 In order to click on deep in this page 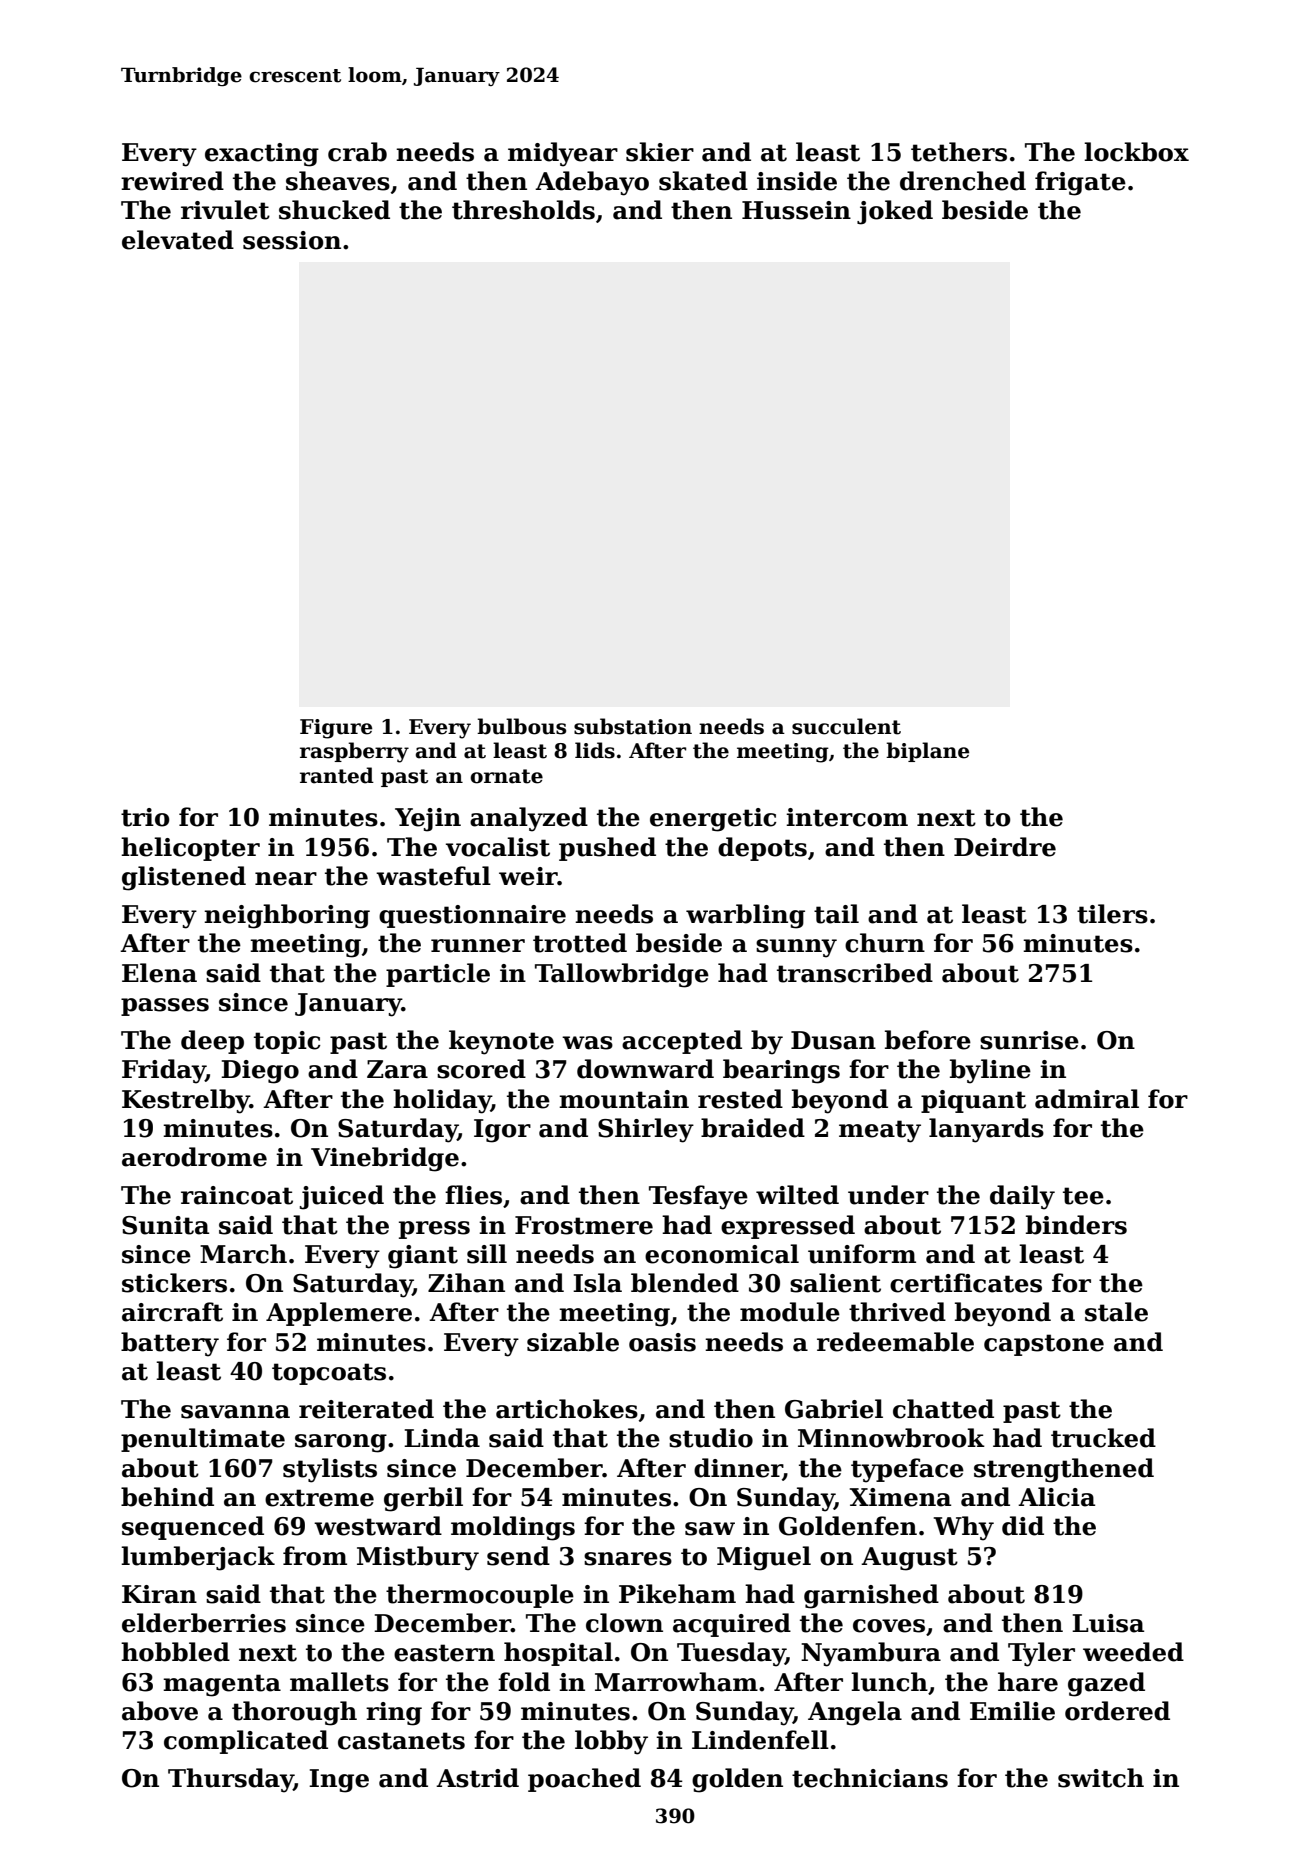, I will do `click(212, 1042)`.
